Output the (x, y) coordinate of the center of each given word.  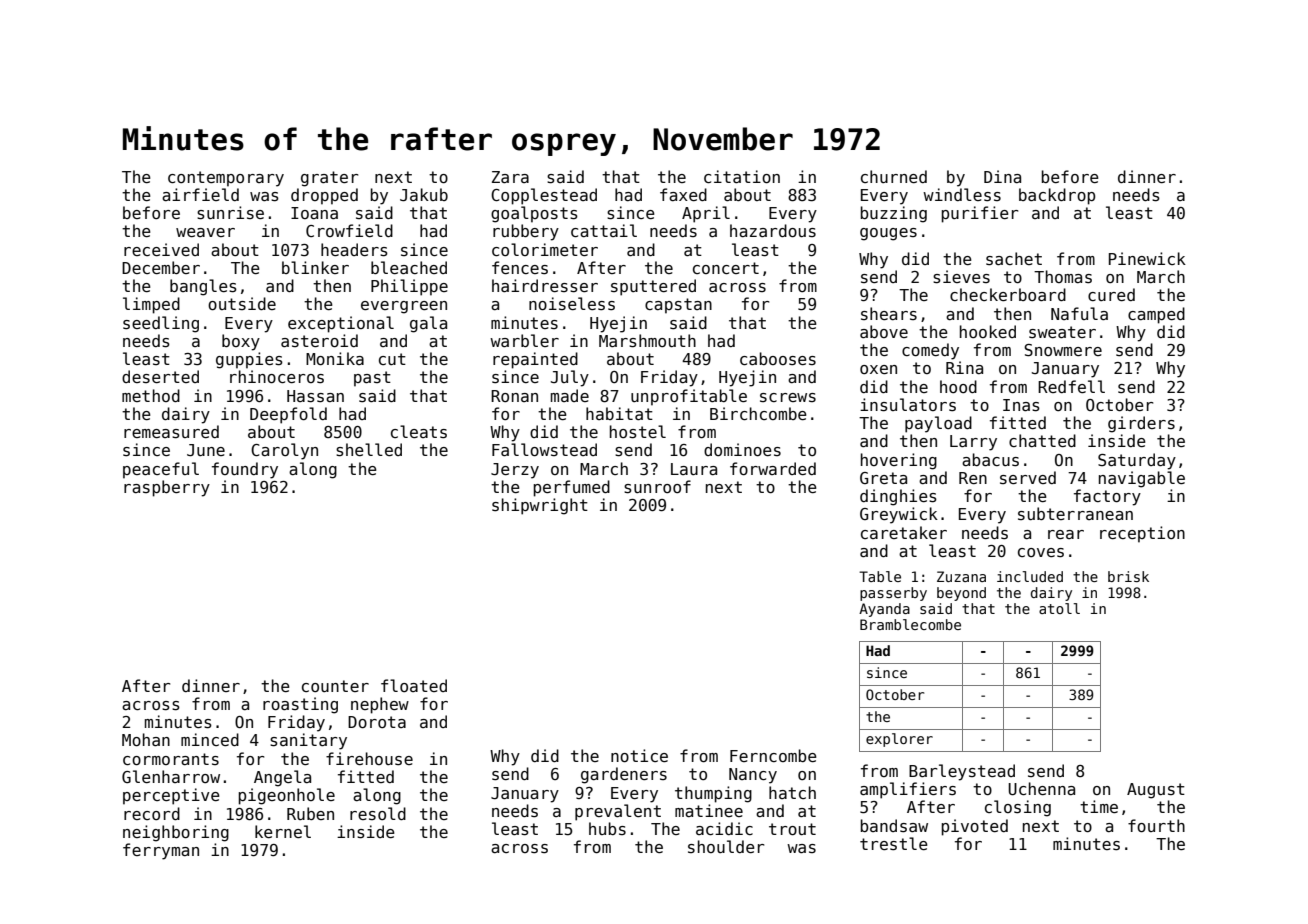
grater (329, 179)
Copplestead (544, 196)
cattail (604, 230)
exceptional (341, 324)
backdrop (1057, 196)
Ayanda (884, 610)
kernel (283, 831)
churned (894, 176)
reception (1142, 534)
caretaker (904, 532)
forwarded (773, 468)
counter (335, 686)
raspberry (167, 488)
